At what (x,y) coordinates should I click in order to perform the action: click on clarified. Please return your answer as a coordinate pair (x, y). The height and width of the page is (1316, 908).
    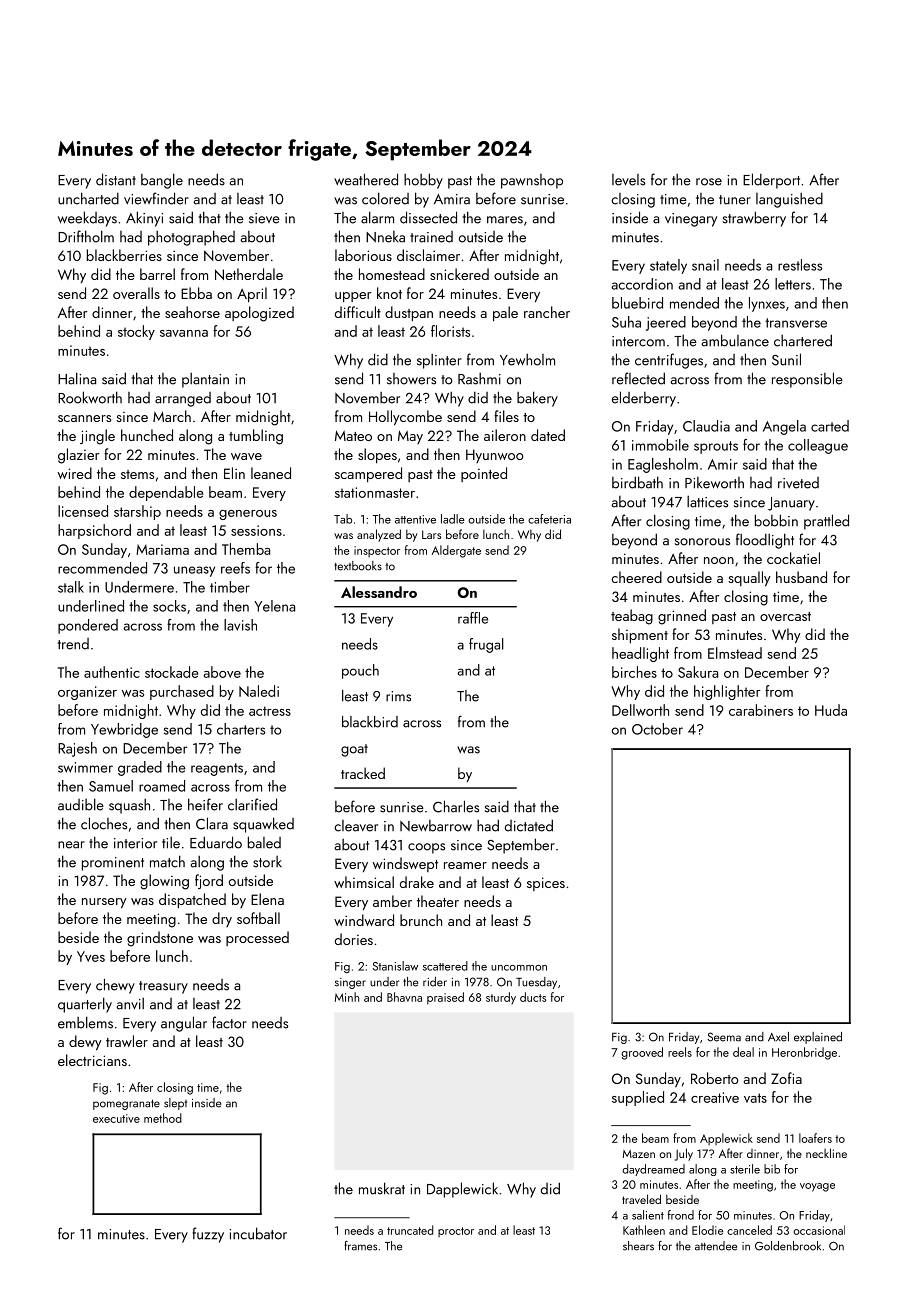
    Looking at the image, I should click on (252, 804).
